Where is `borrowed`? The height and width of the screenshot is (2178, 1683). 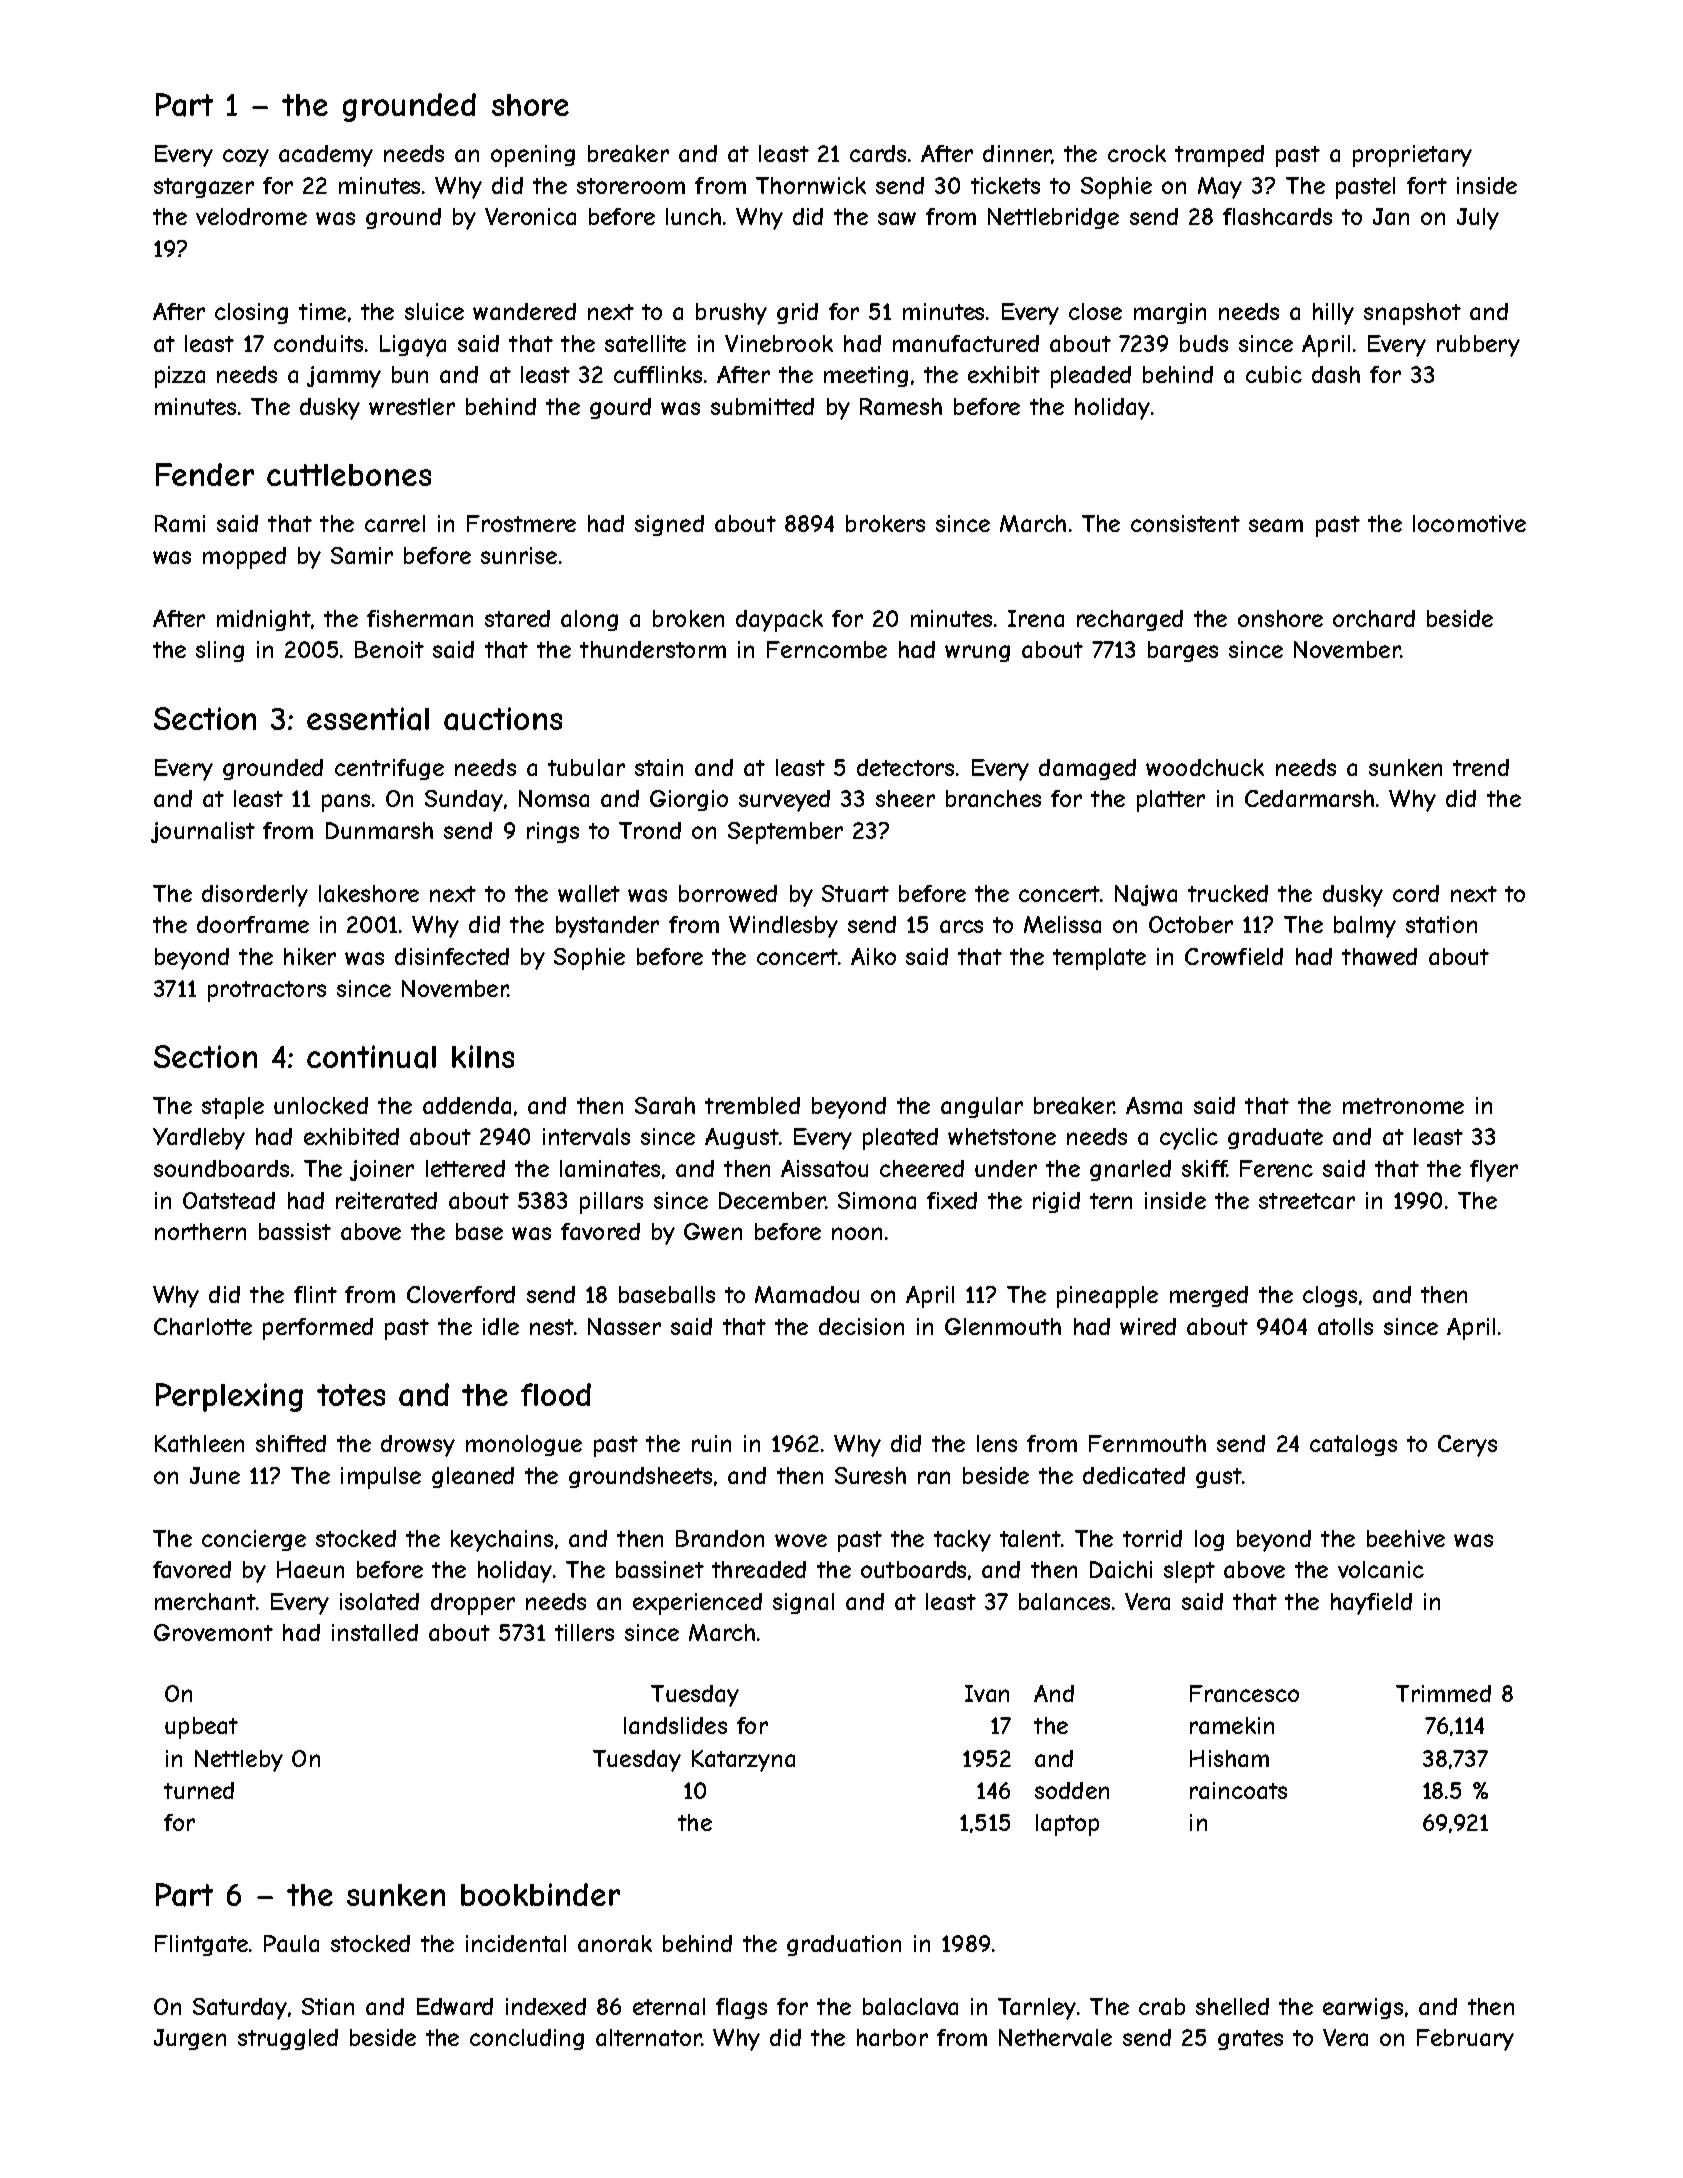 borrowed is located at coordinates (728, 893).
